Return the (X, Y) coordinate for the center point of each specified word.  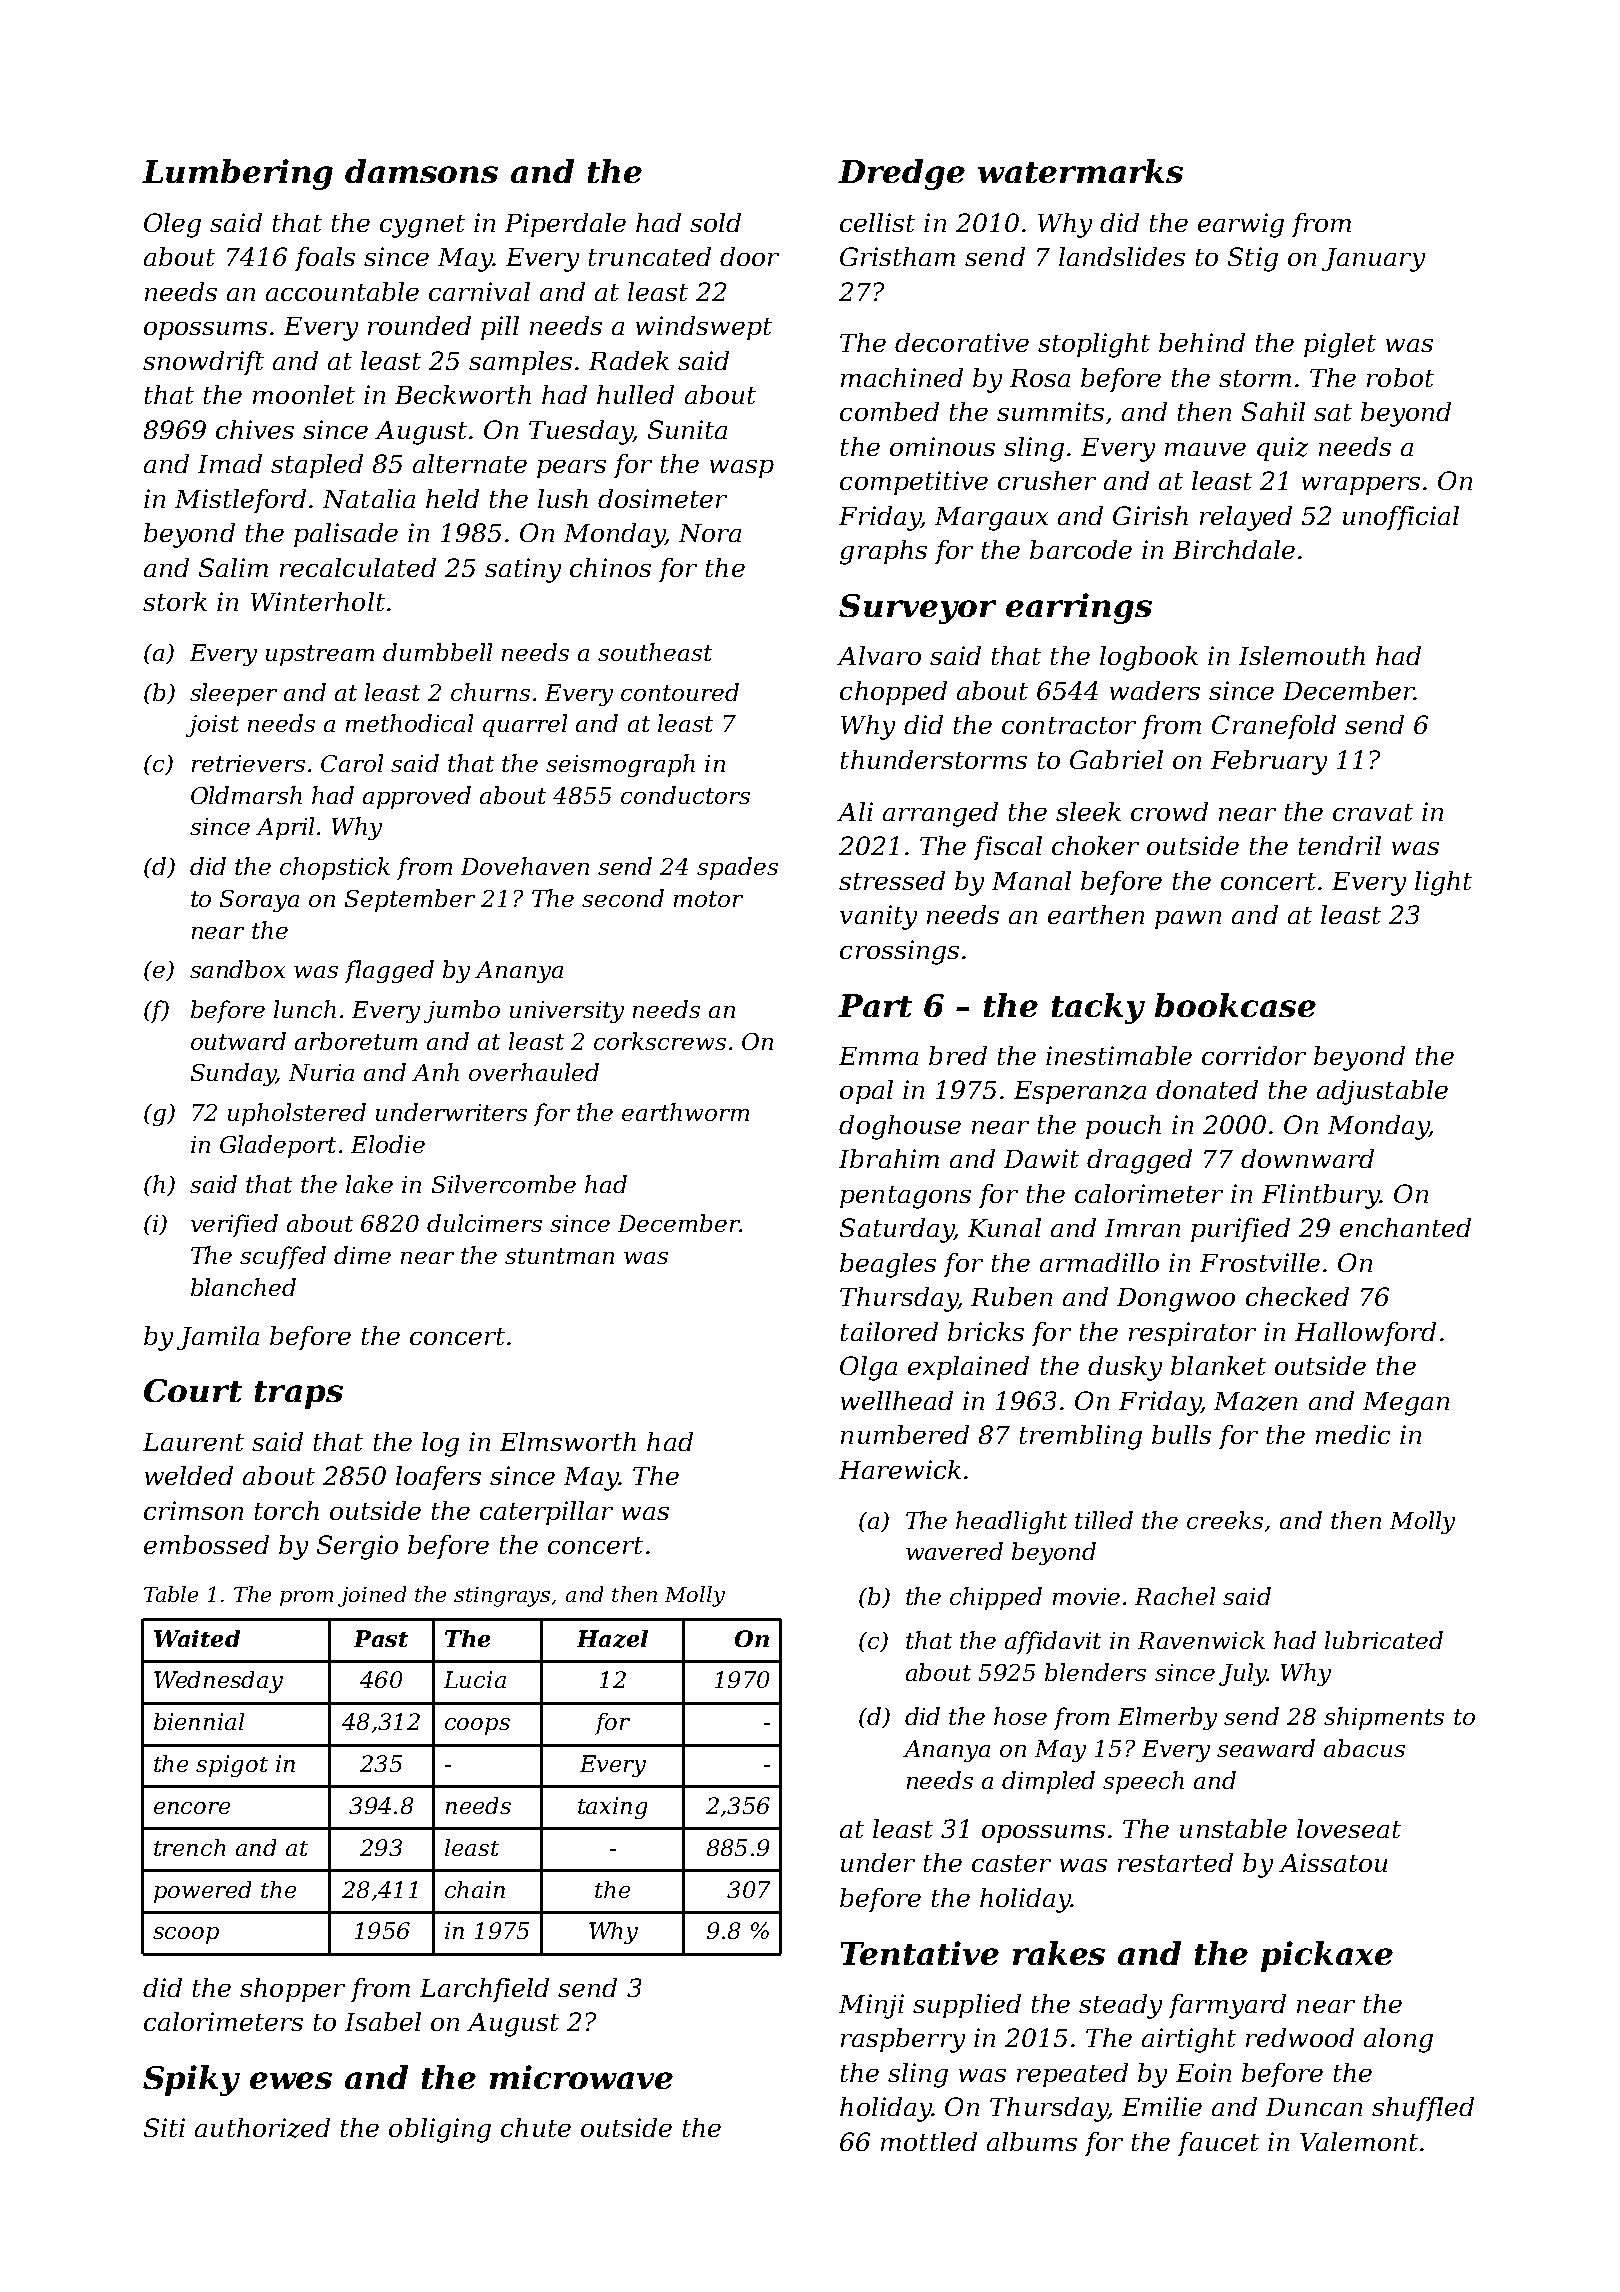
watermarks (1080, 171)
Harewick (900, 1469)
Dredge (901, 174)
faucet (1218, 2144)
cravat (1373, 812)
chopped (893, 693)
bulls (1181, 1434)
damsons (421, 171)
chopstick (335, 868)
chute (536, 2127)
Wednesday (218, 1682)
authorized (262, 2128)
